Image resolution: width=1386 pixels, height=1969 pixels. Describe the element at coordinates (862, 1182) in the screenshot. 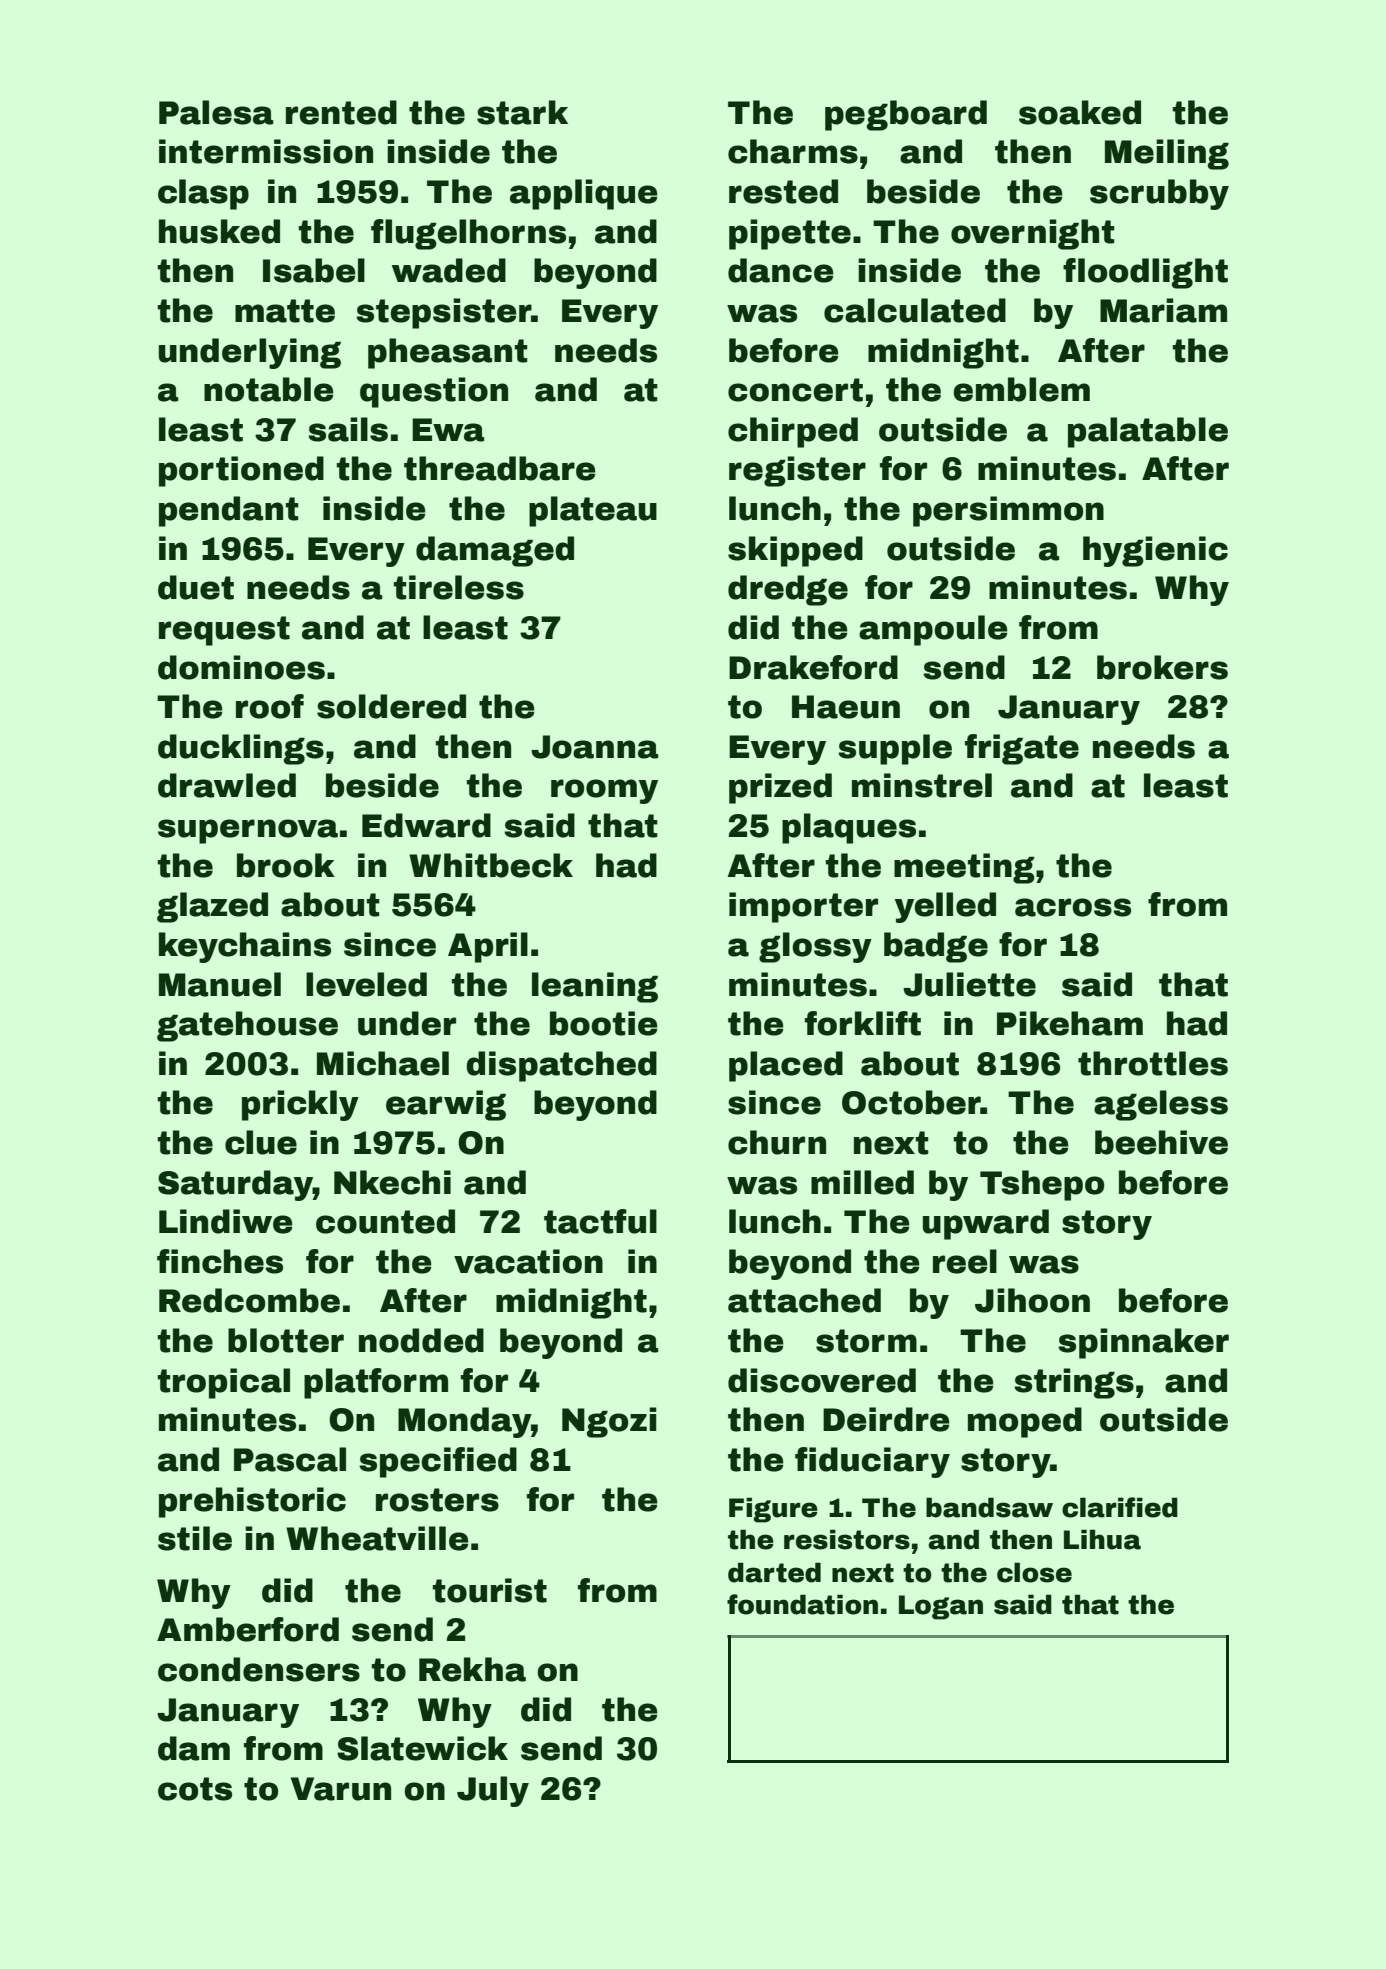

I see `milled` at that location.
